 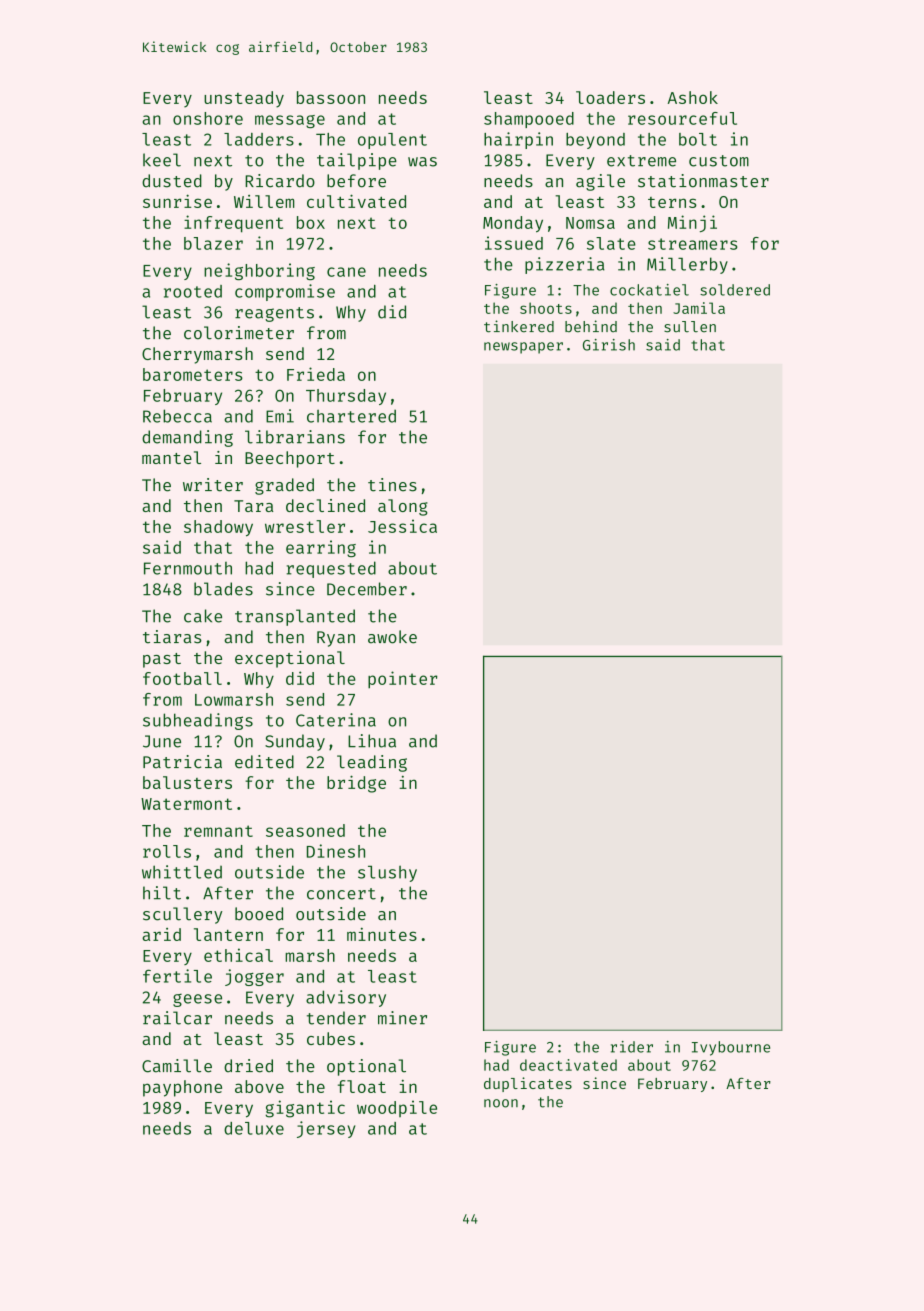 I want to click on bassoon, so click(x=331, y=97).
